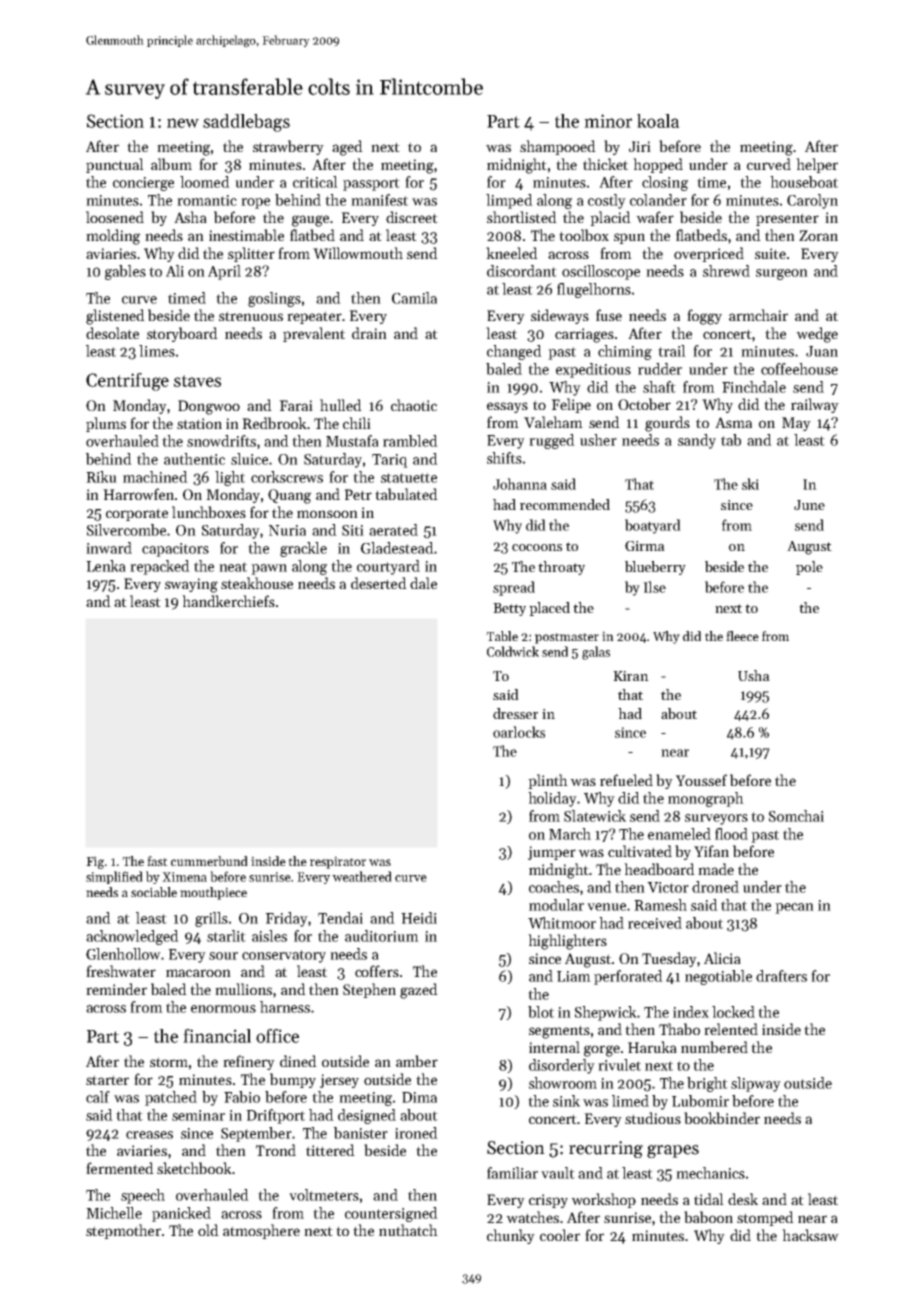 This screenshot has width=924, height=1314. Describe the element at coordinates (347, 148) in the screenshot. I see `aged` at that location.
